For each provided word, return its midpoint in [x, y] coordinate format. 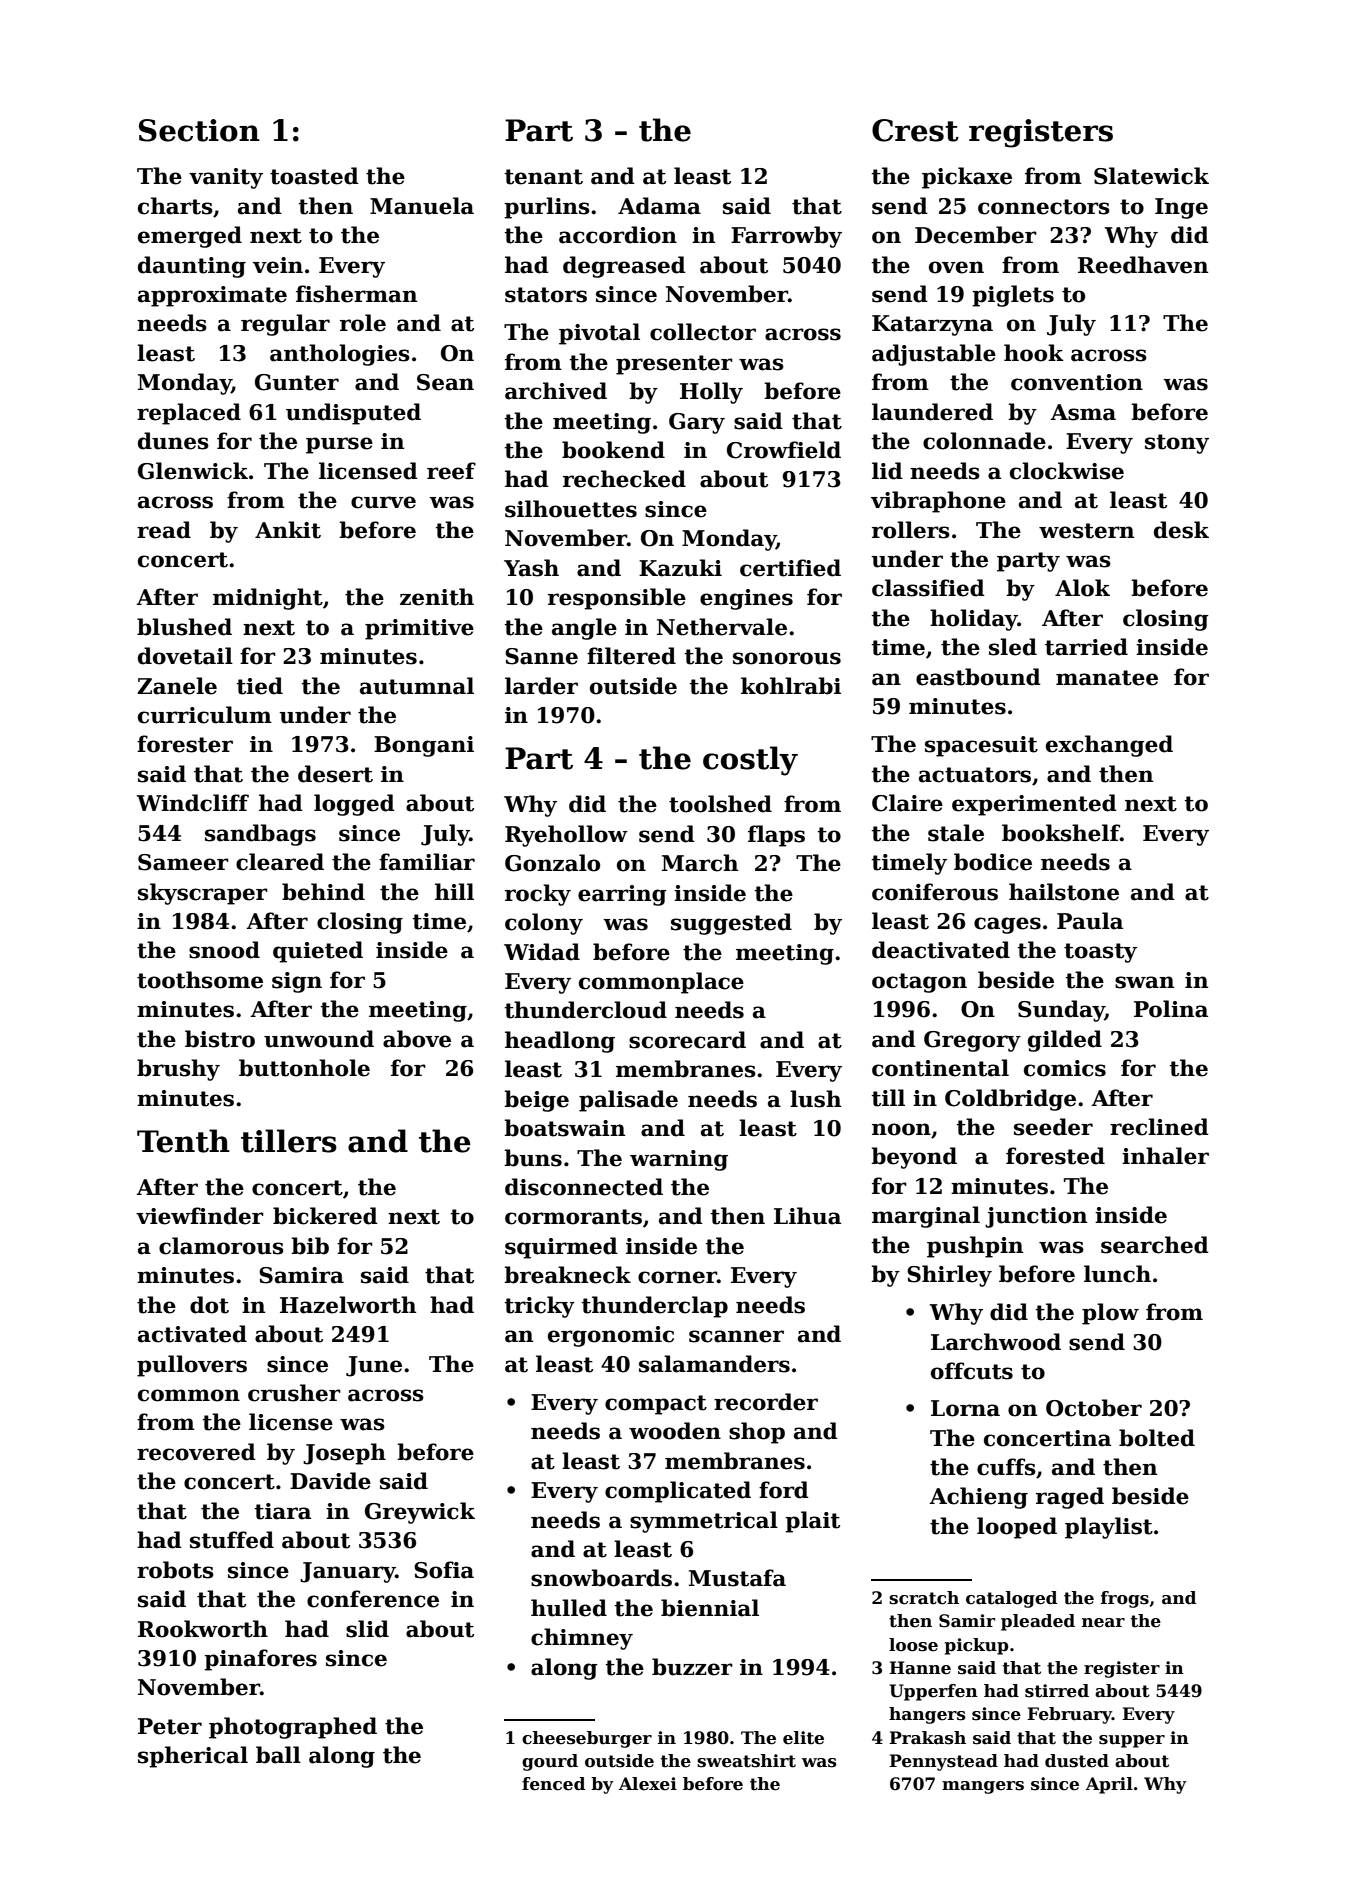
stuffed [232, 1540]
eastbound [978, 677]
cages [1007, 925]
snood [224, 950]
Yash [531, 568]
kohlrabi [791, 686]
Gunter [297, 382]
